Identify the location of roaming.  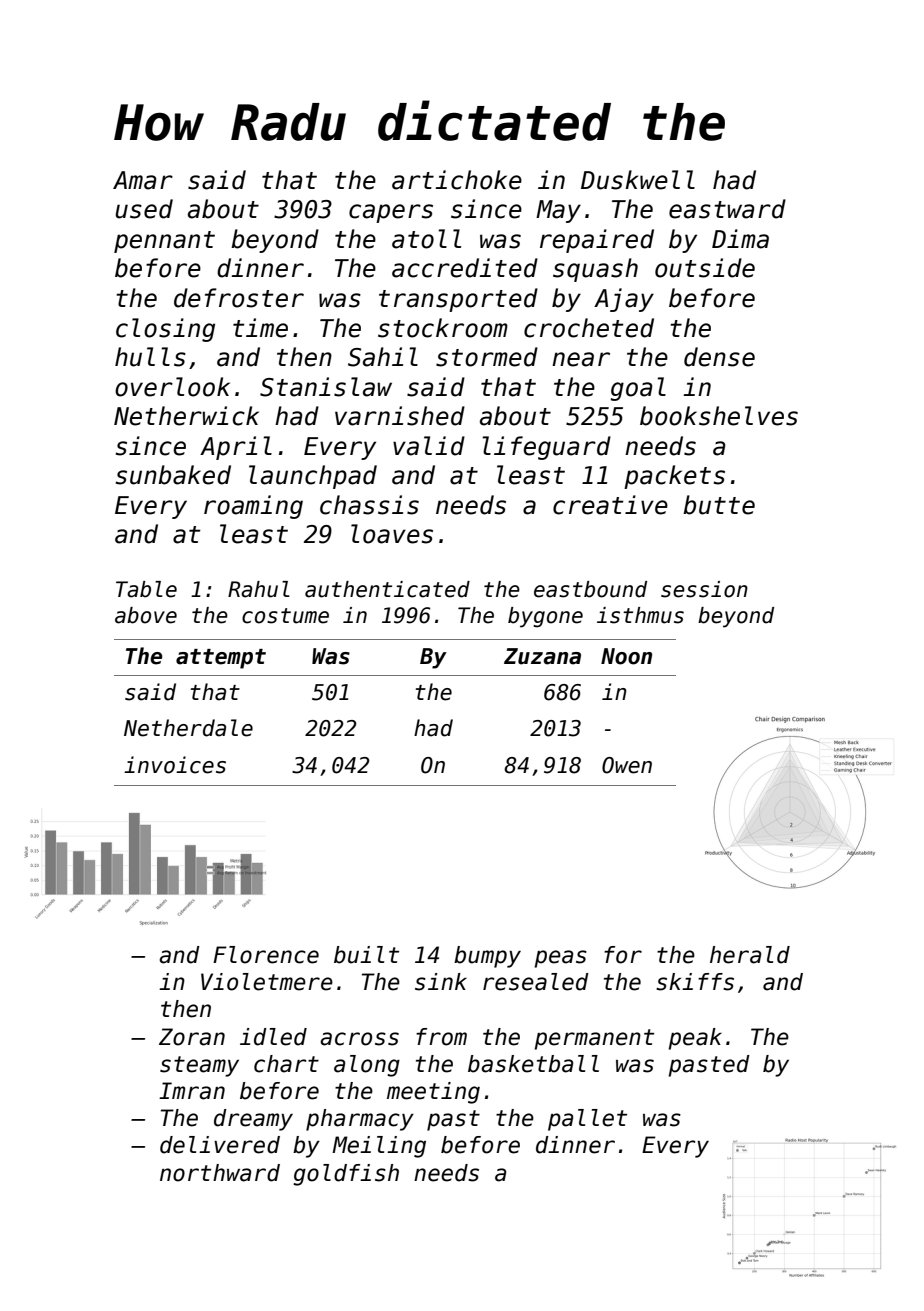
(253, 507).
